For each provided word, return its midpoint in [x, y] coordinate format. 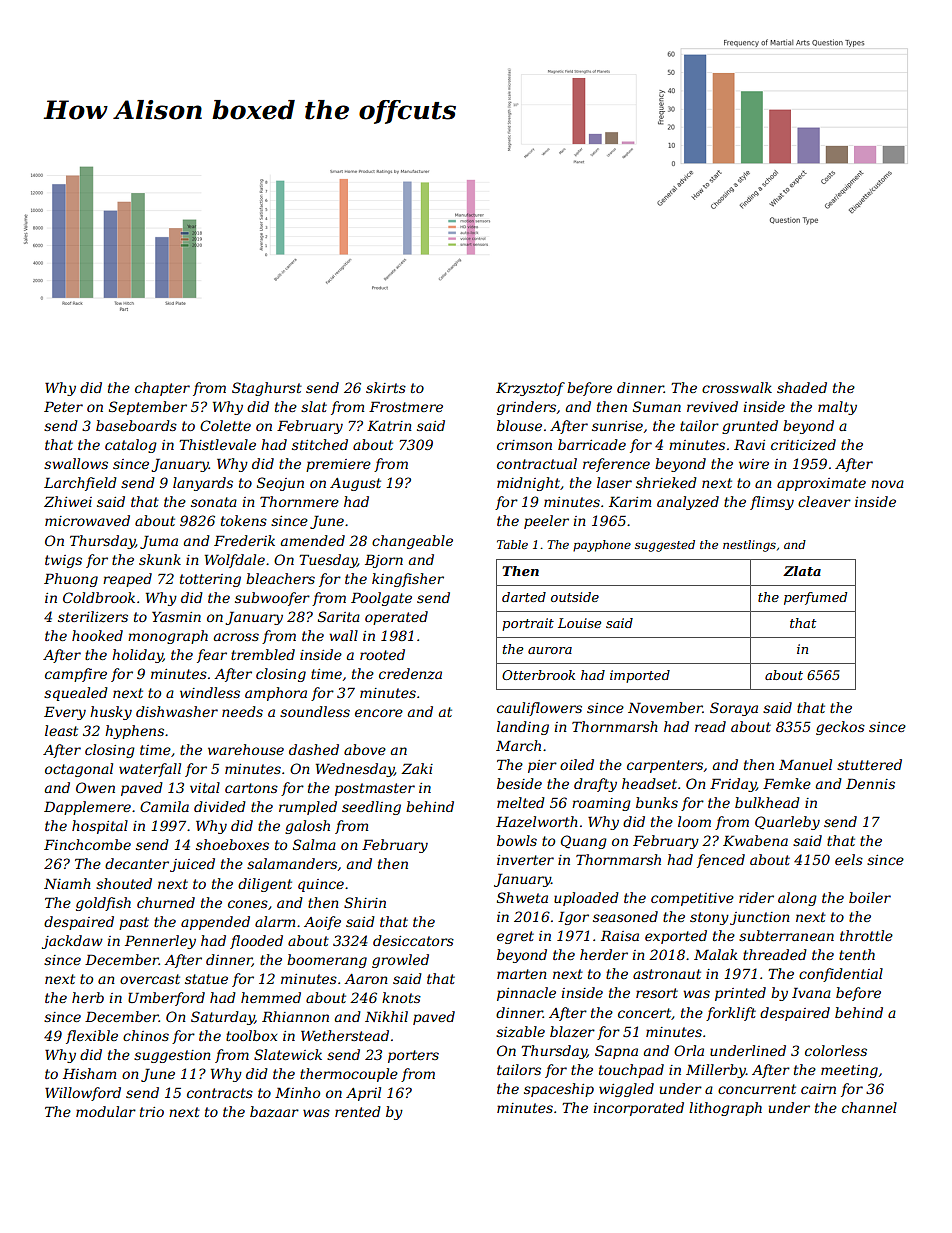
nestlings [749, 546]
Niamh [67, 883]
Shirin [365, 902]
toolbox [251, 1035]
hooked [97, 635]
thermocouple [349, 1075]
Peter [63, 406]
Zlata [802, 571]
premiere [338, 465]
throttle [866, 935]
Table [512, 544]
